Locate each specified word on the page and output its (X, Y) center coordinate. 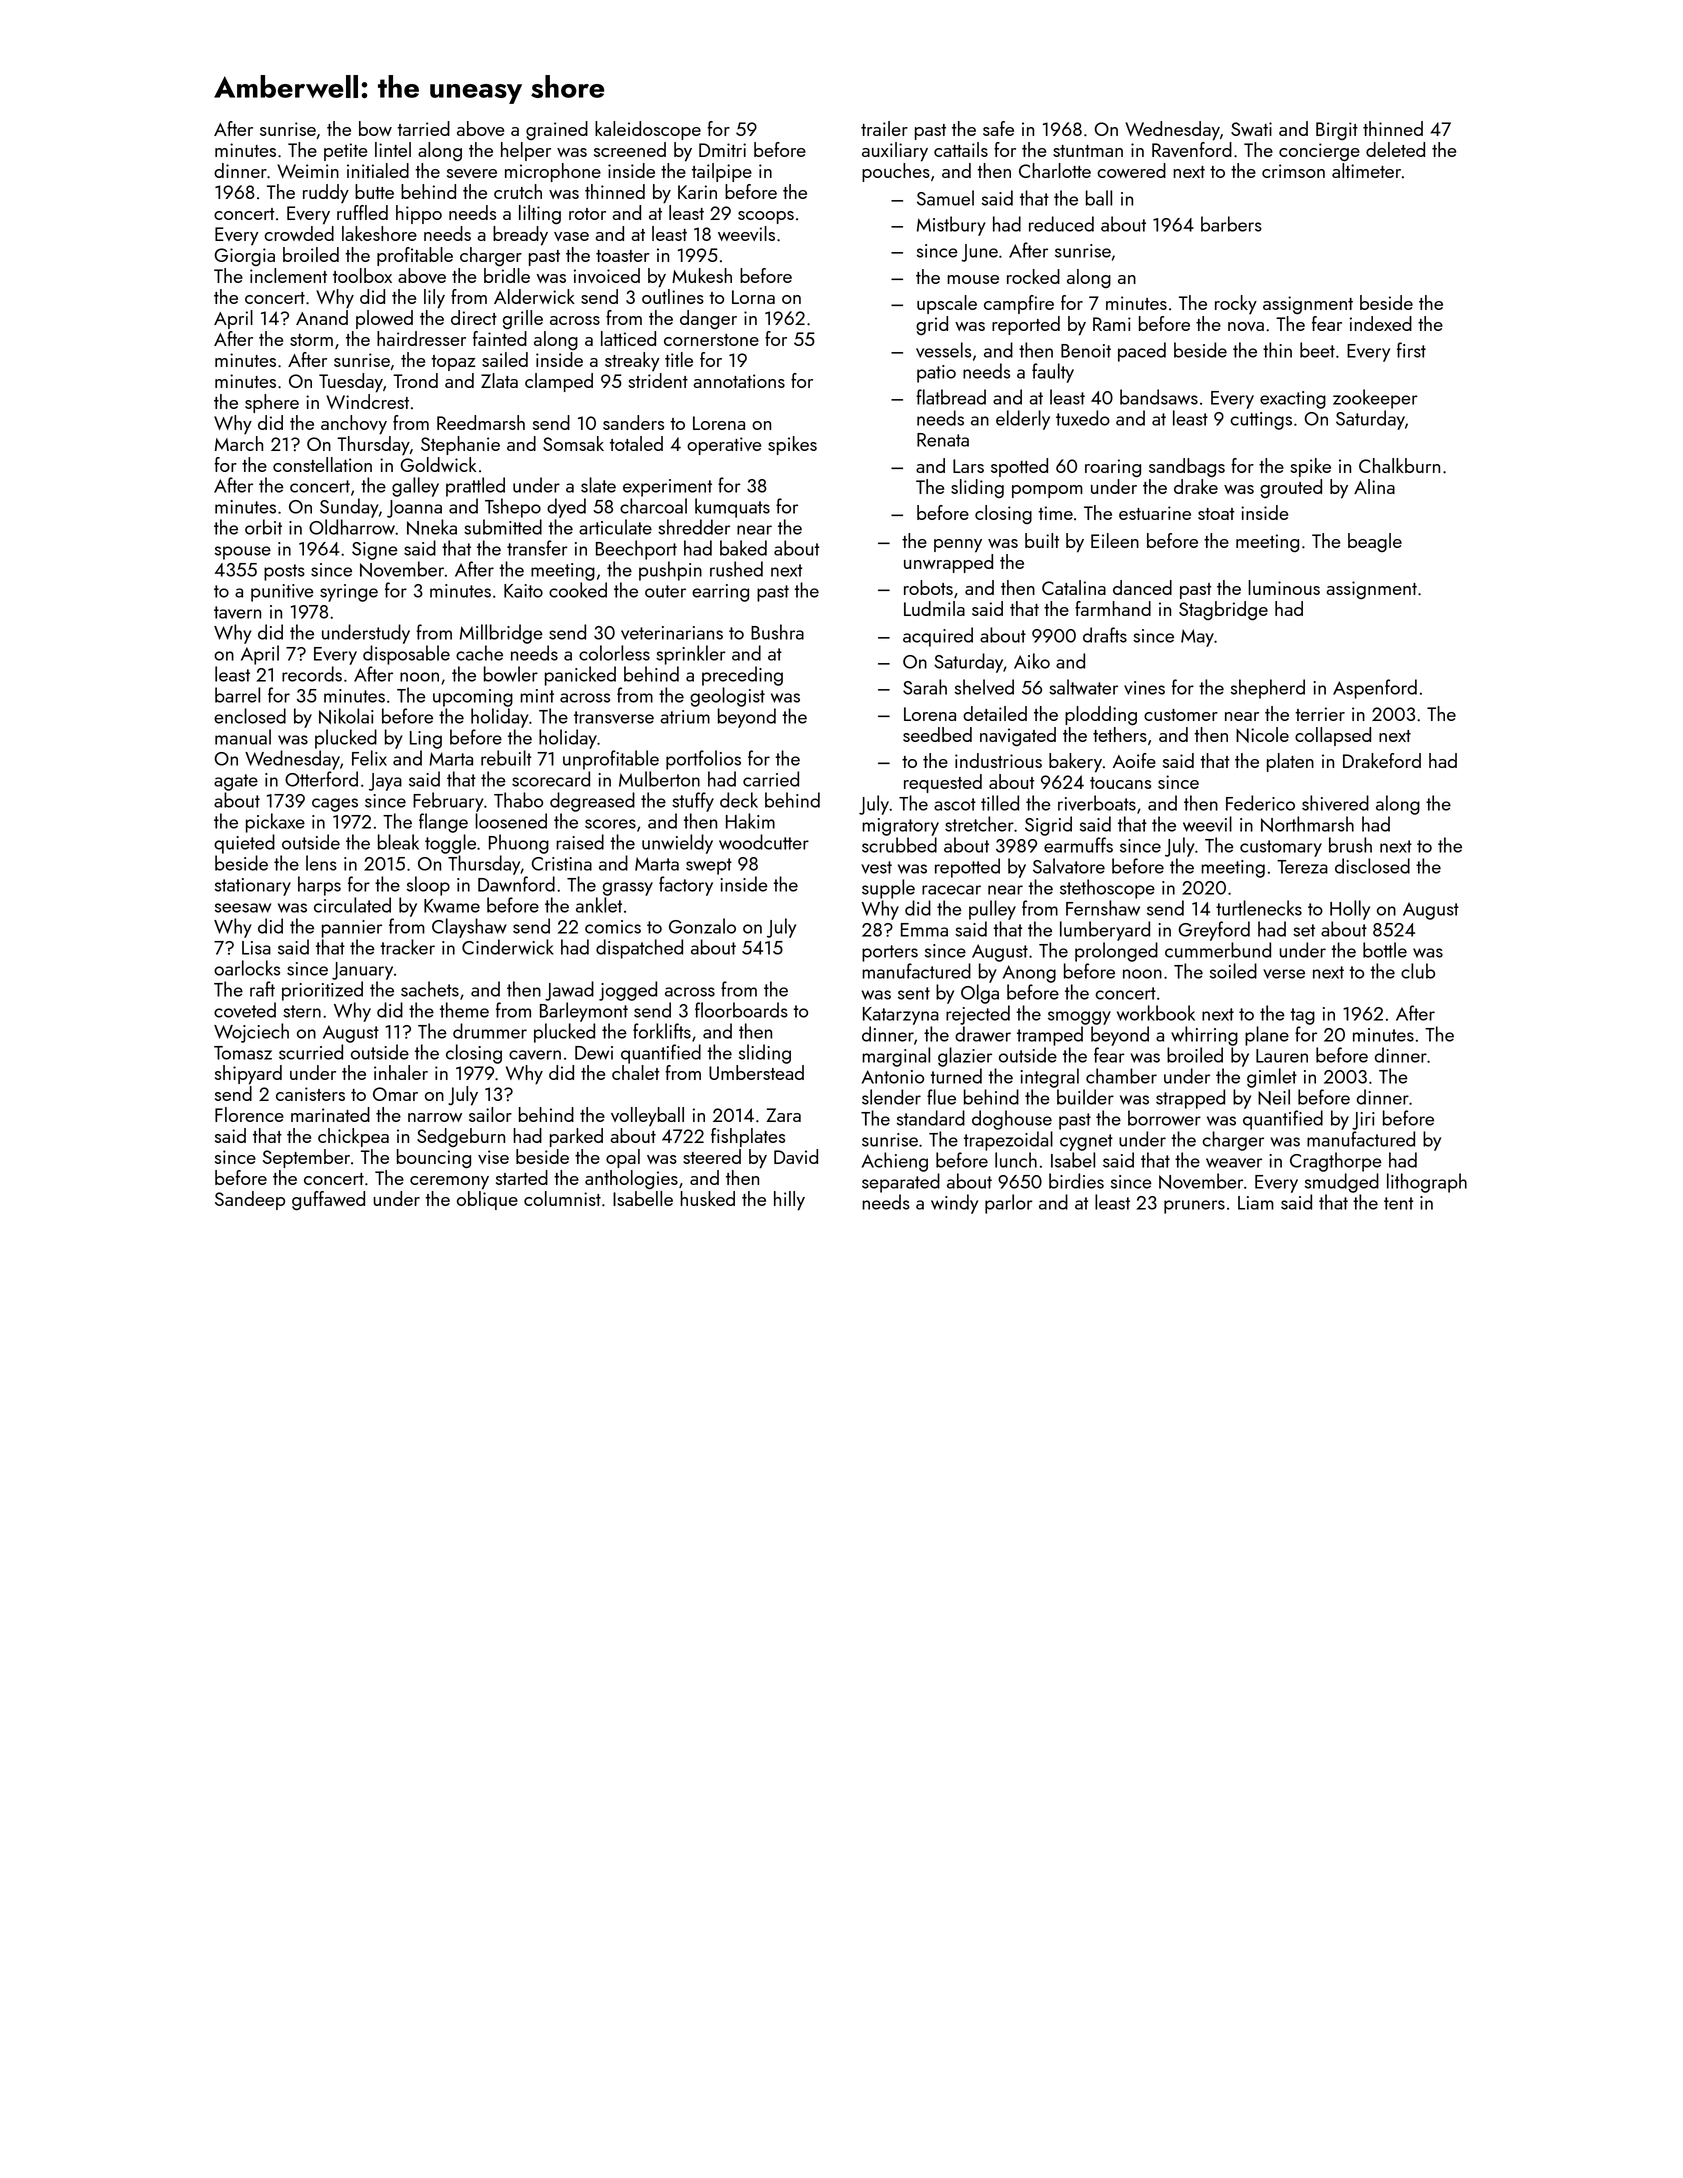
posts (284, 572)
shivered (1335, 803)
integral (1049, 1078)
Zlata (499, 380)
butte (374, 191)
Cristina (562, 864)
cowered (1131, 170)
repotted (967, 868)
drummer (490, 1031)
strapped (1190, 1099)
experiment (667, 488)
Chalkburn (1399, 465)
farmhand (1113, 608)
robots (928, 587)
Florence (249, 1114)
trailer (884, 128)
